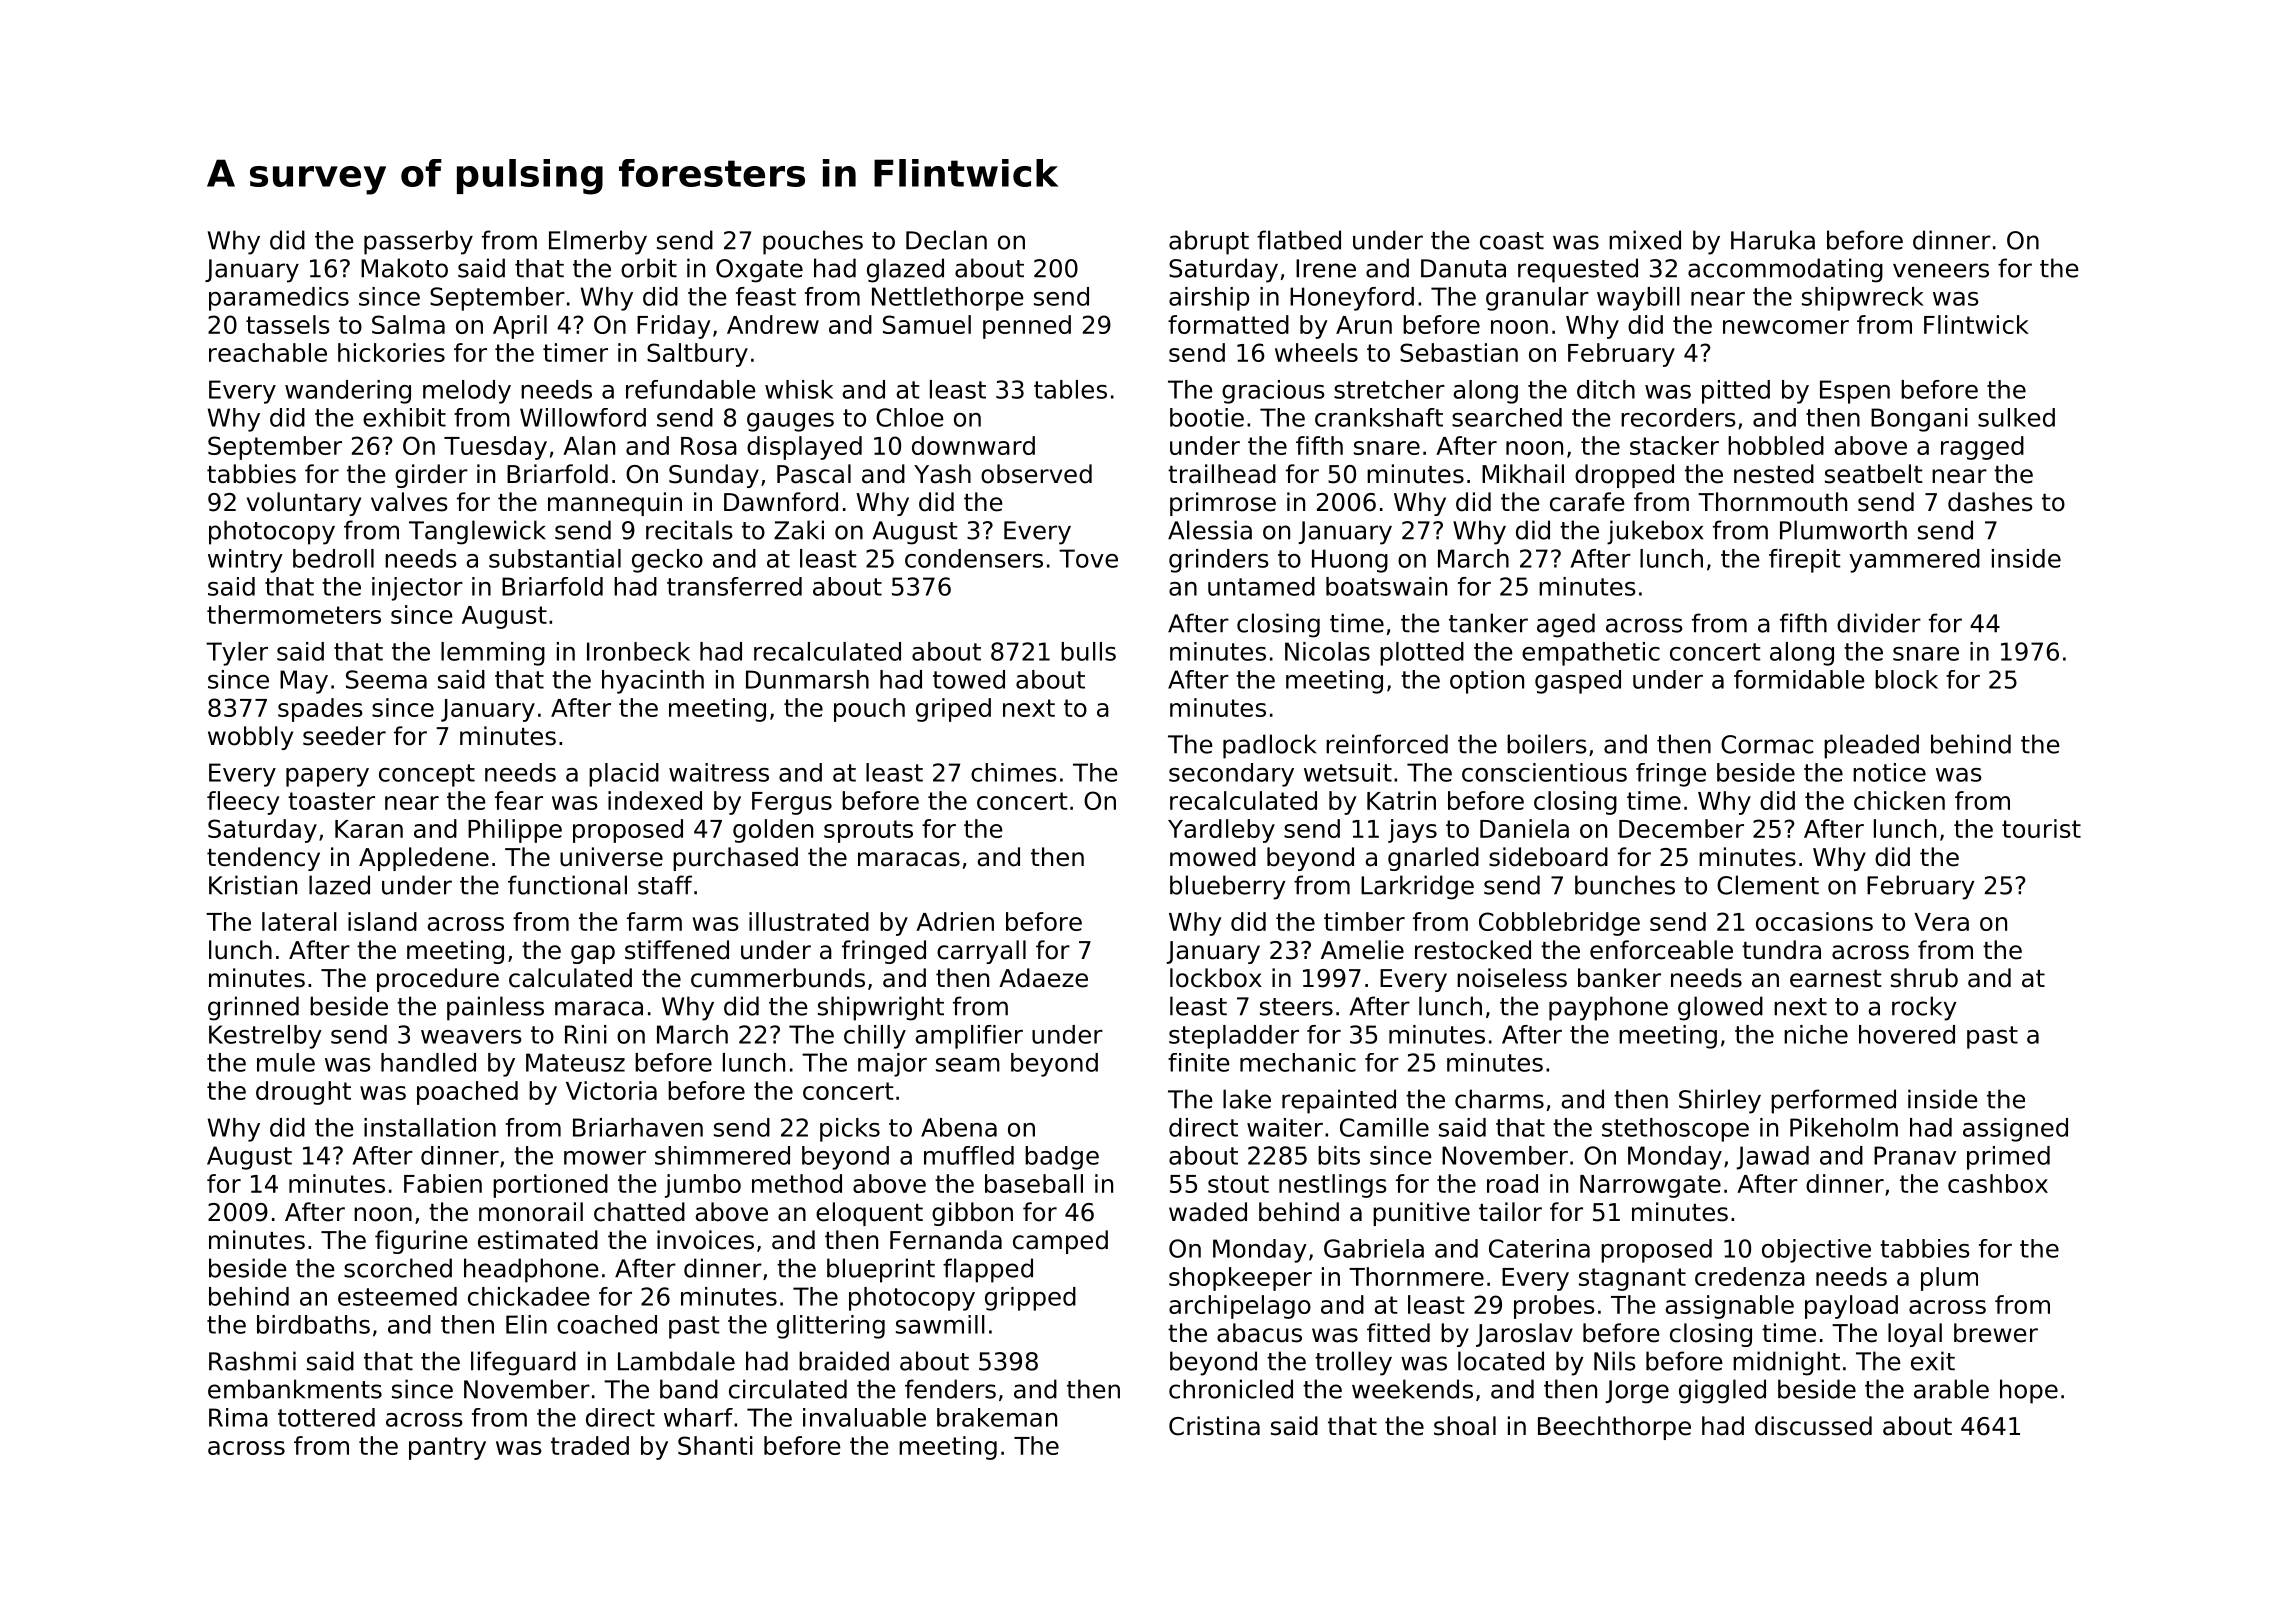 The image size is (2292, 1620). I want to click on dashes, so click(1990, 502).
